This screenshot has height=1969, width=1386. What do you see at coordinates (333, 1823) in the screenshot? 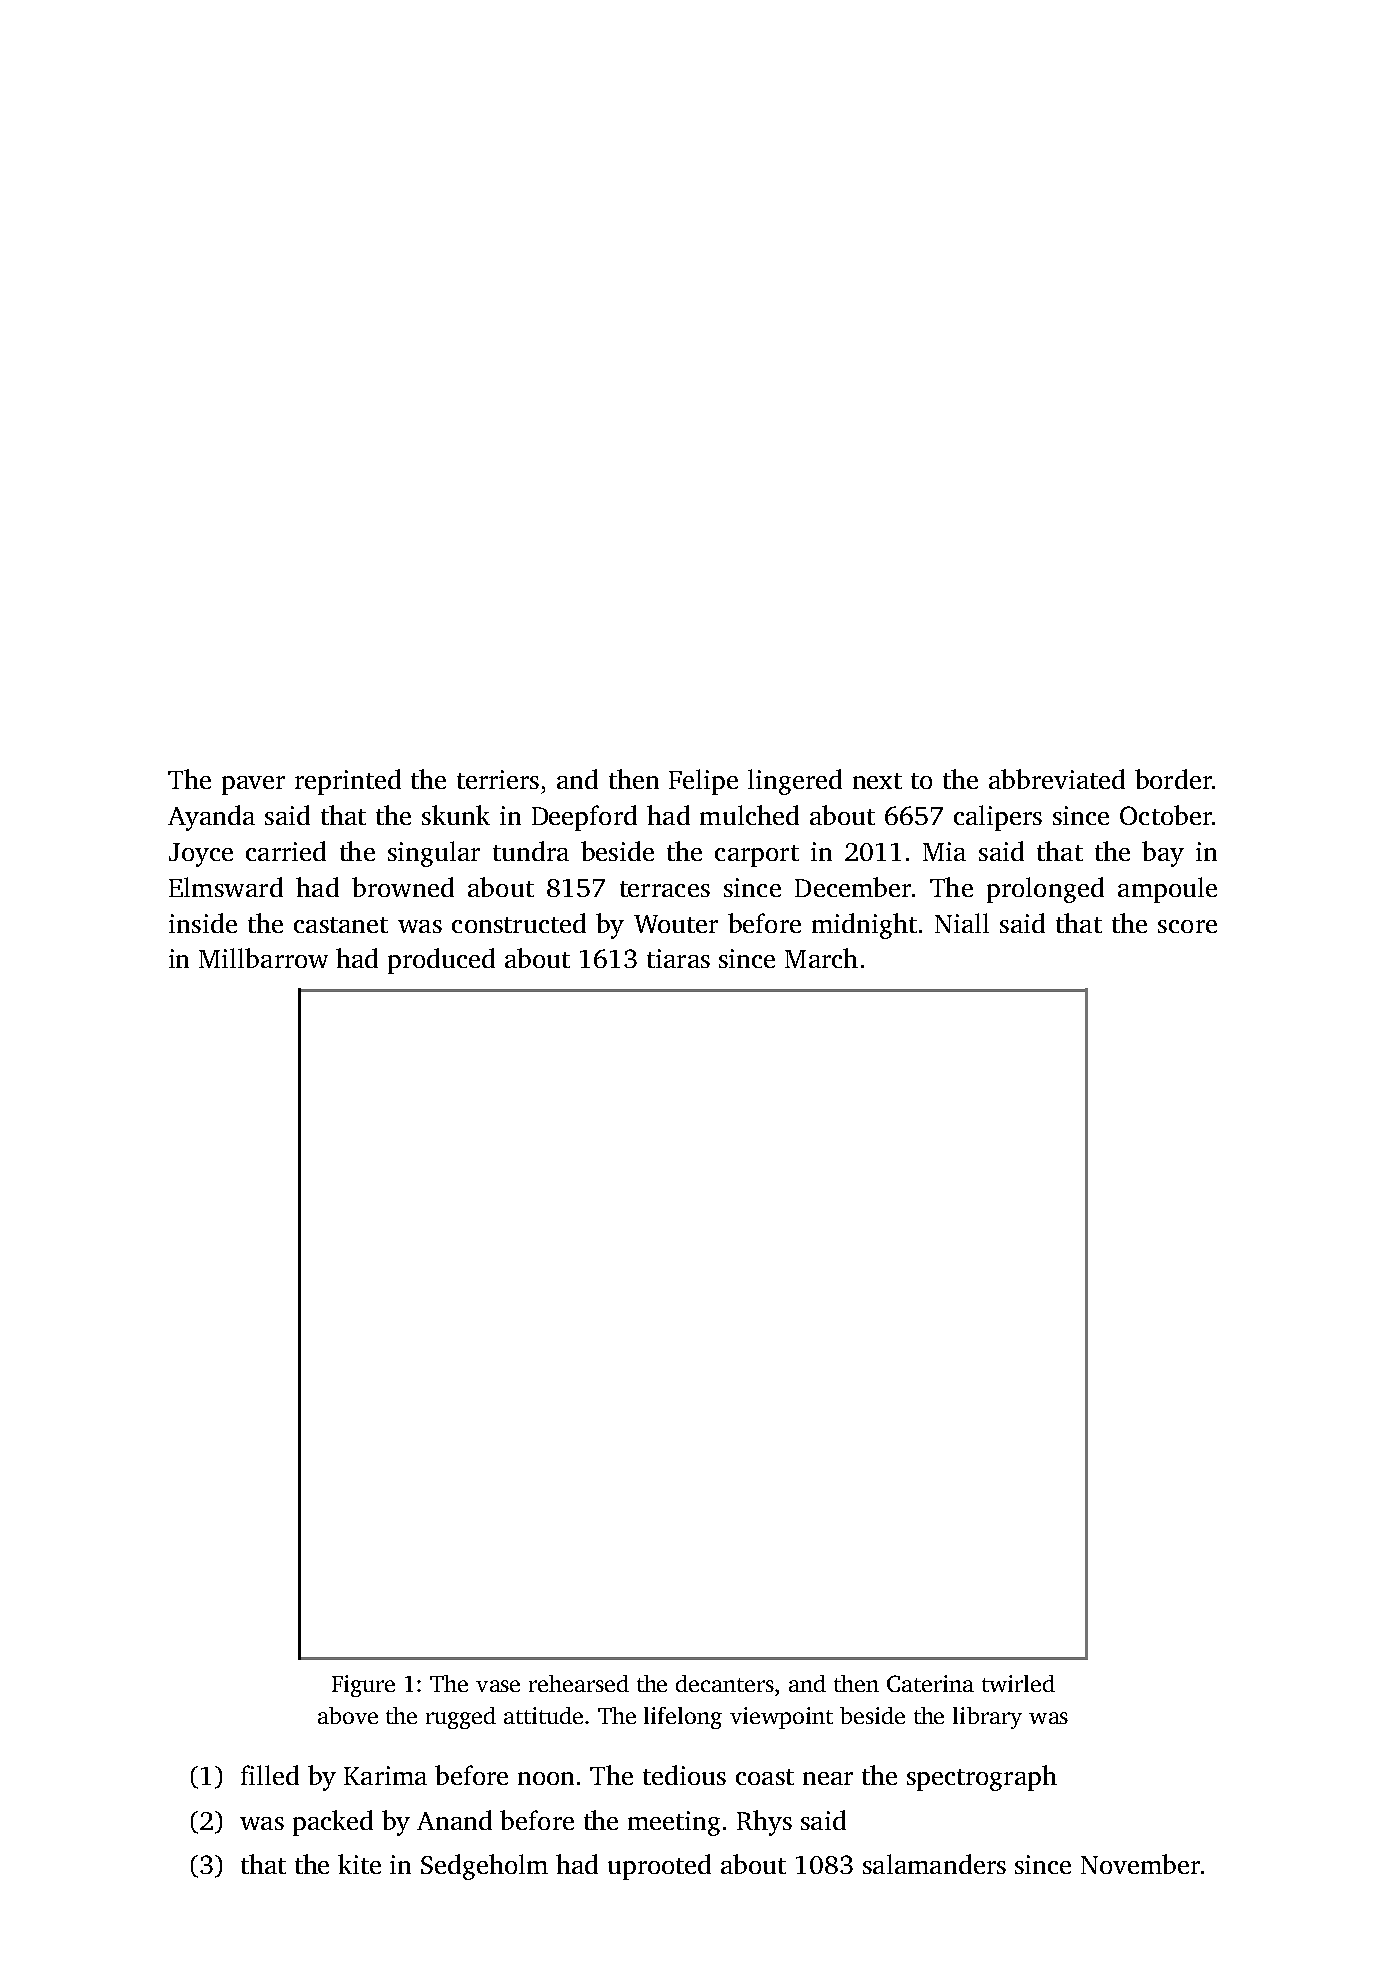
I see `packed` at bounding box center [333, 1823].
